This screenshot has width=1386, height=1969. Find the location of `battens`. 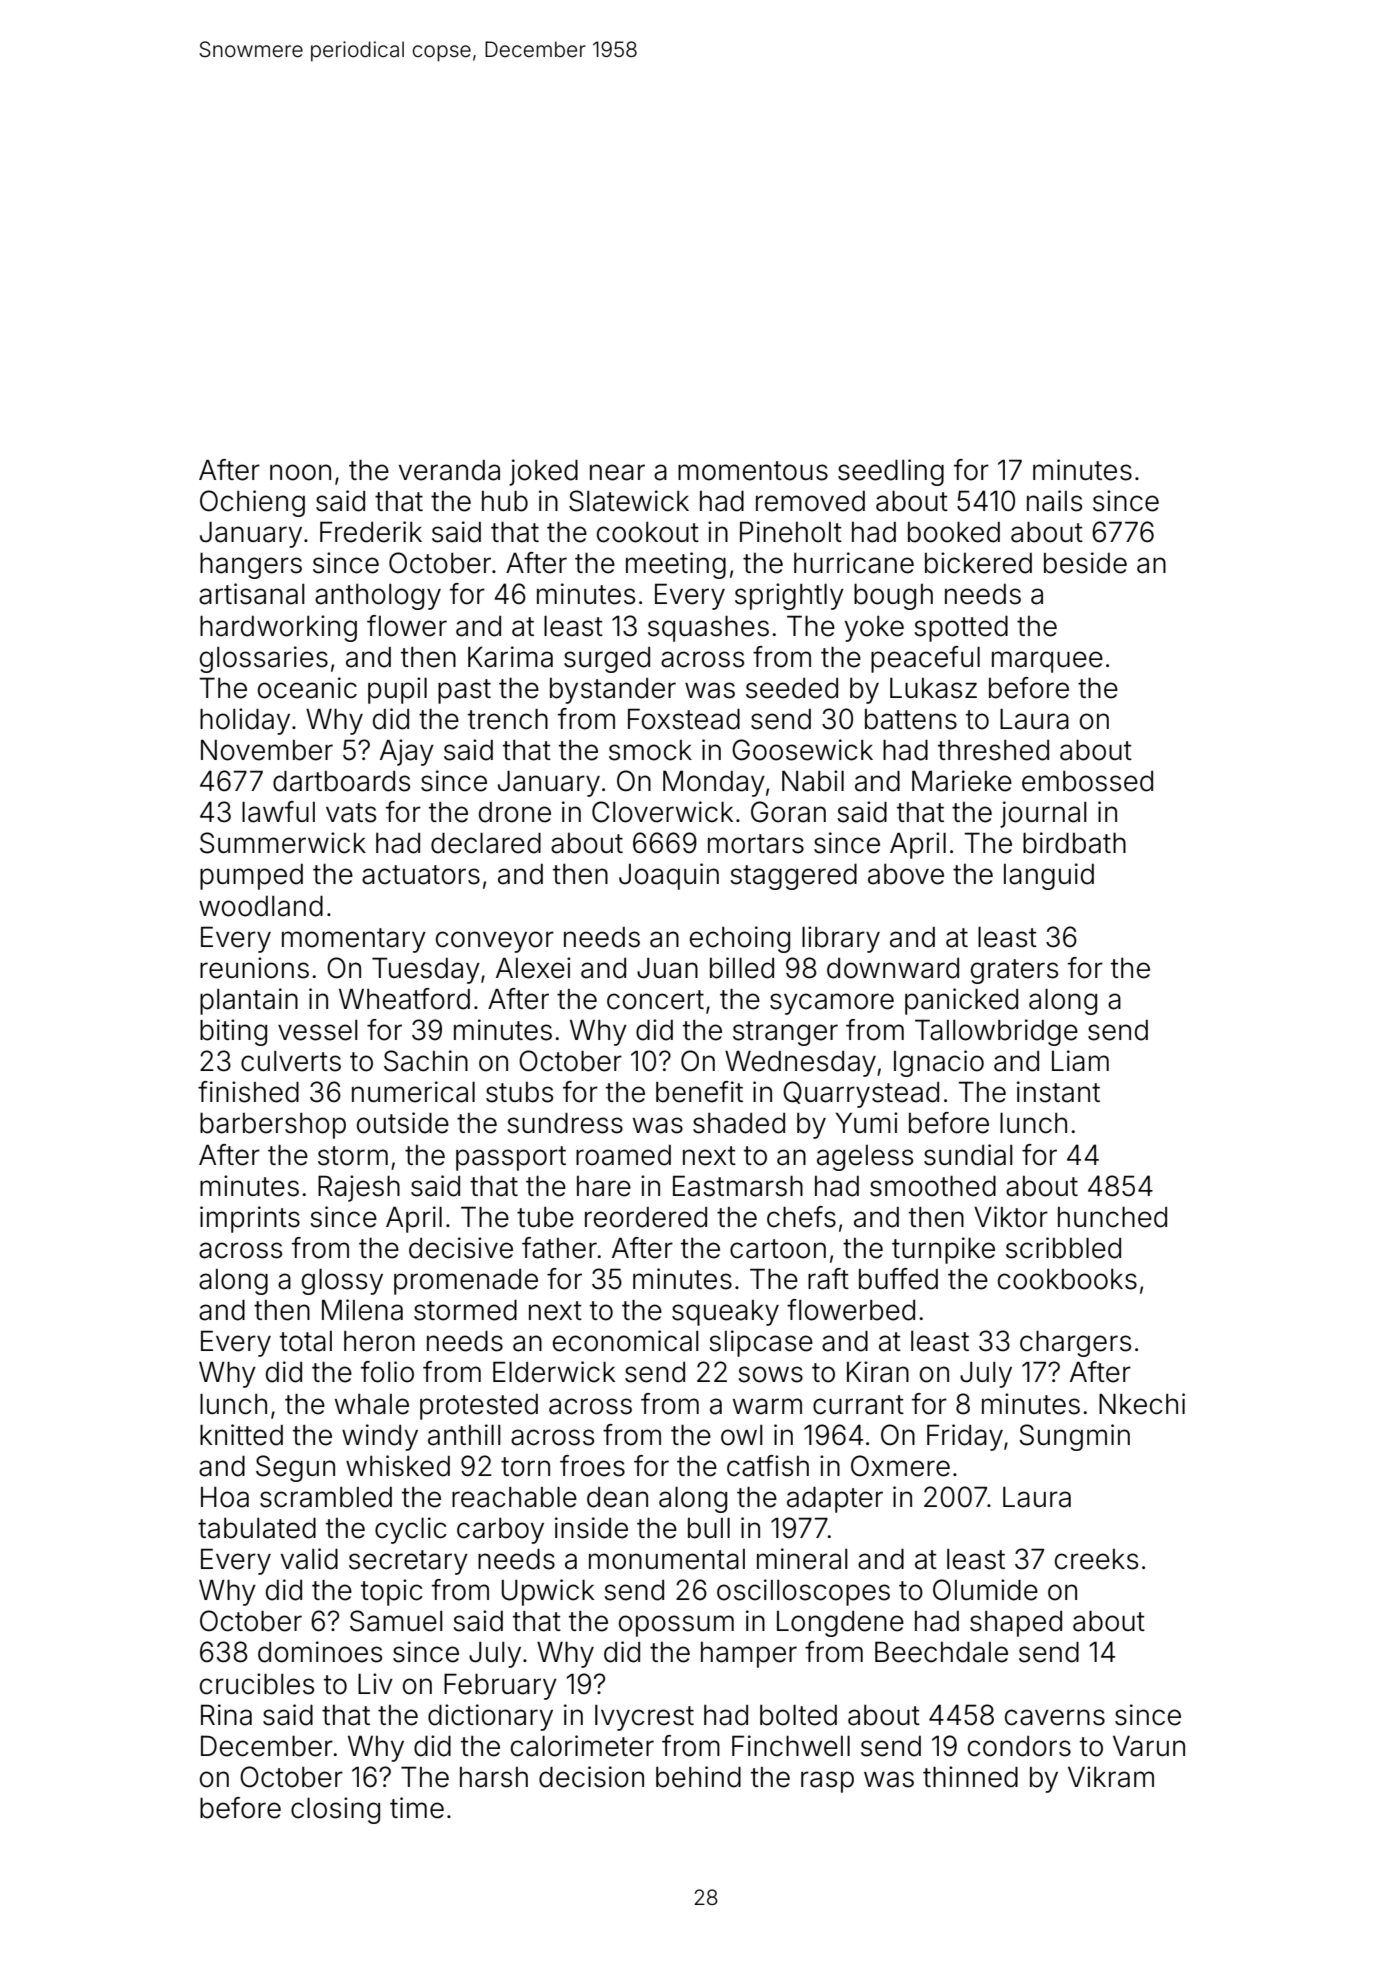

battens is located at coordinates (911, 719).
